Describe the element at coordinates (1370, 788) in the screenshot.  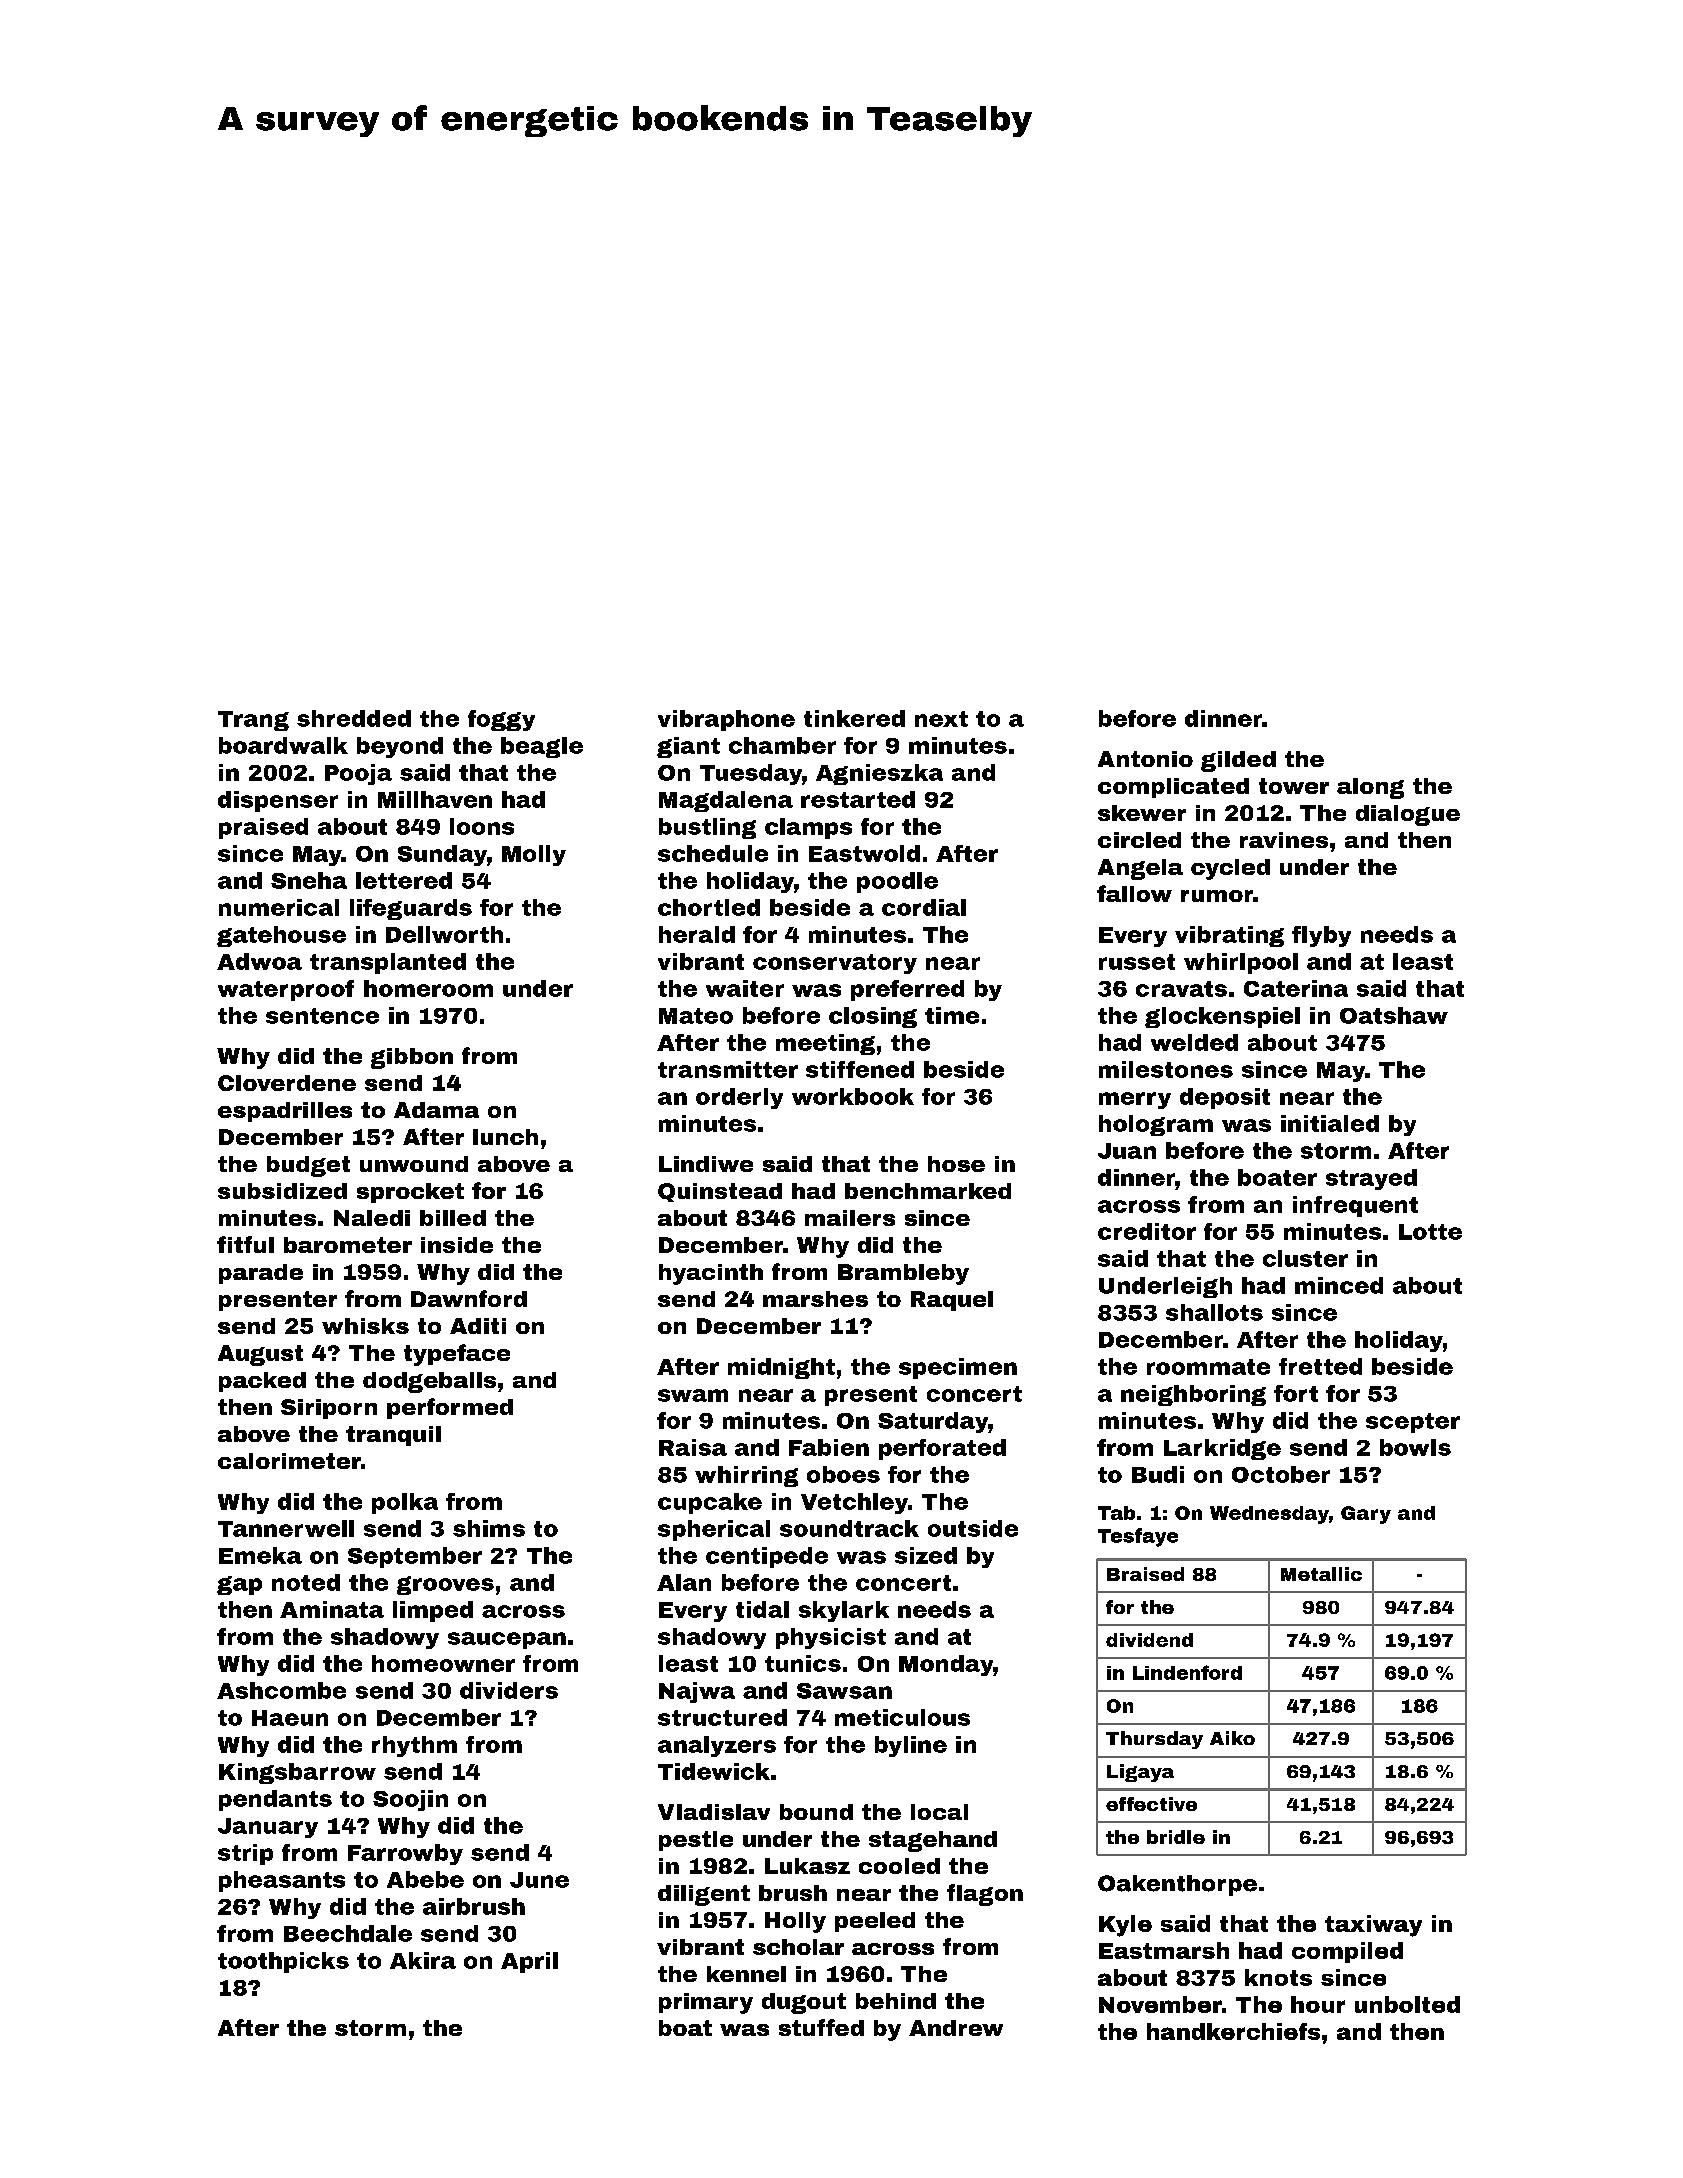
I see `along` at that location.
